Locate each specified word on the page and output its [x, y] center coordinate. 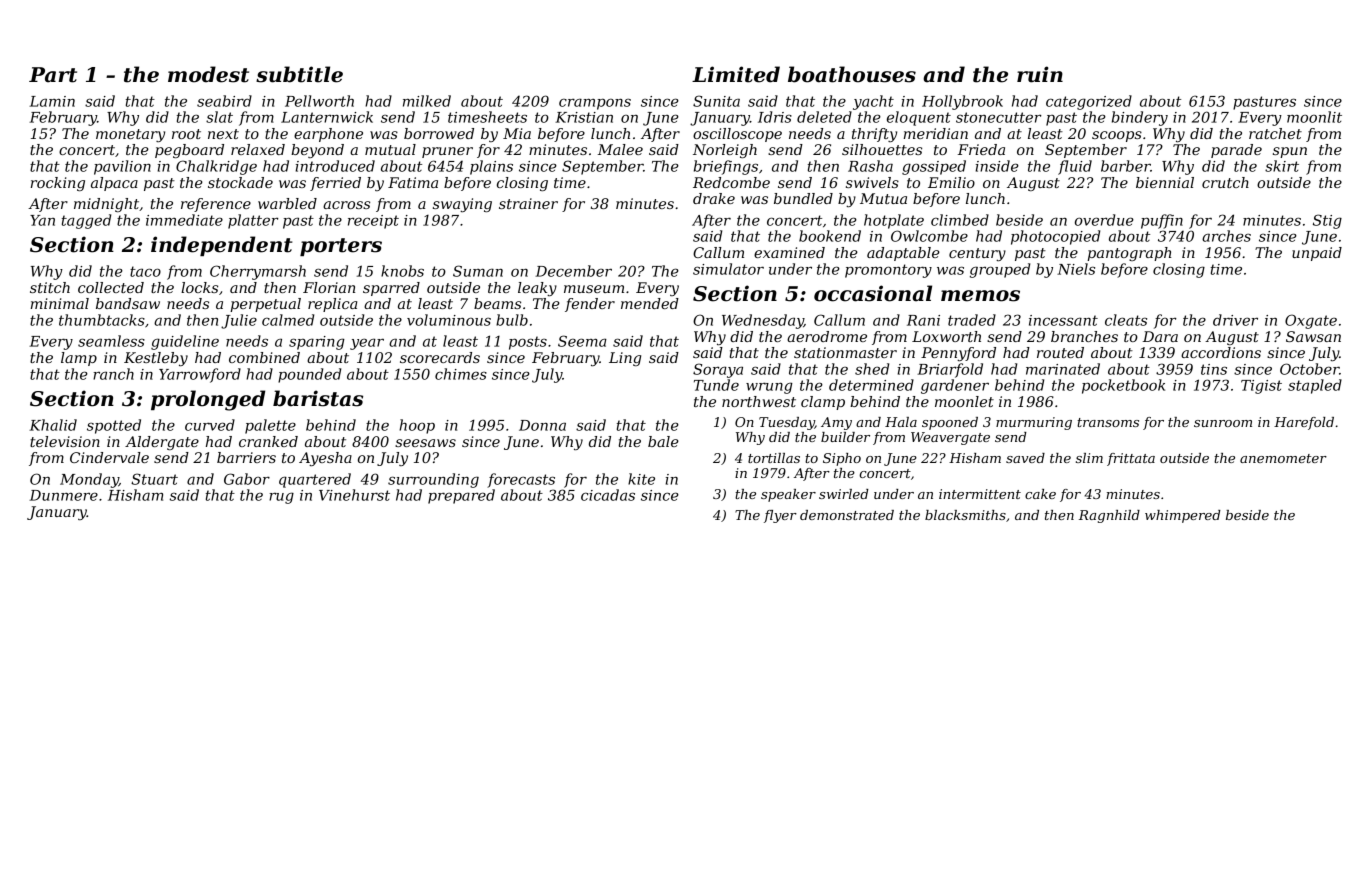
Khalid [53, 425]
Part [53, 75]
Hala [901, 422]
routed [1060, 352]
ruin [1040, 74]
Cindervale [109, 457]
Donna [542, 425]
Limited [736, 74]
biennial [1165, 182]
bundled [803, 198]
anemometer [1283, 458]
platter [253, 221]
